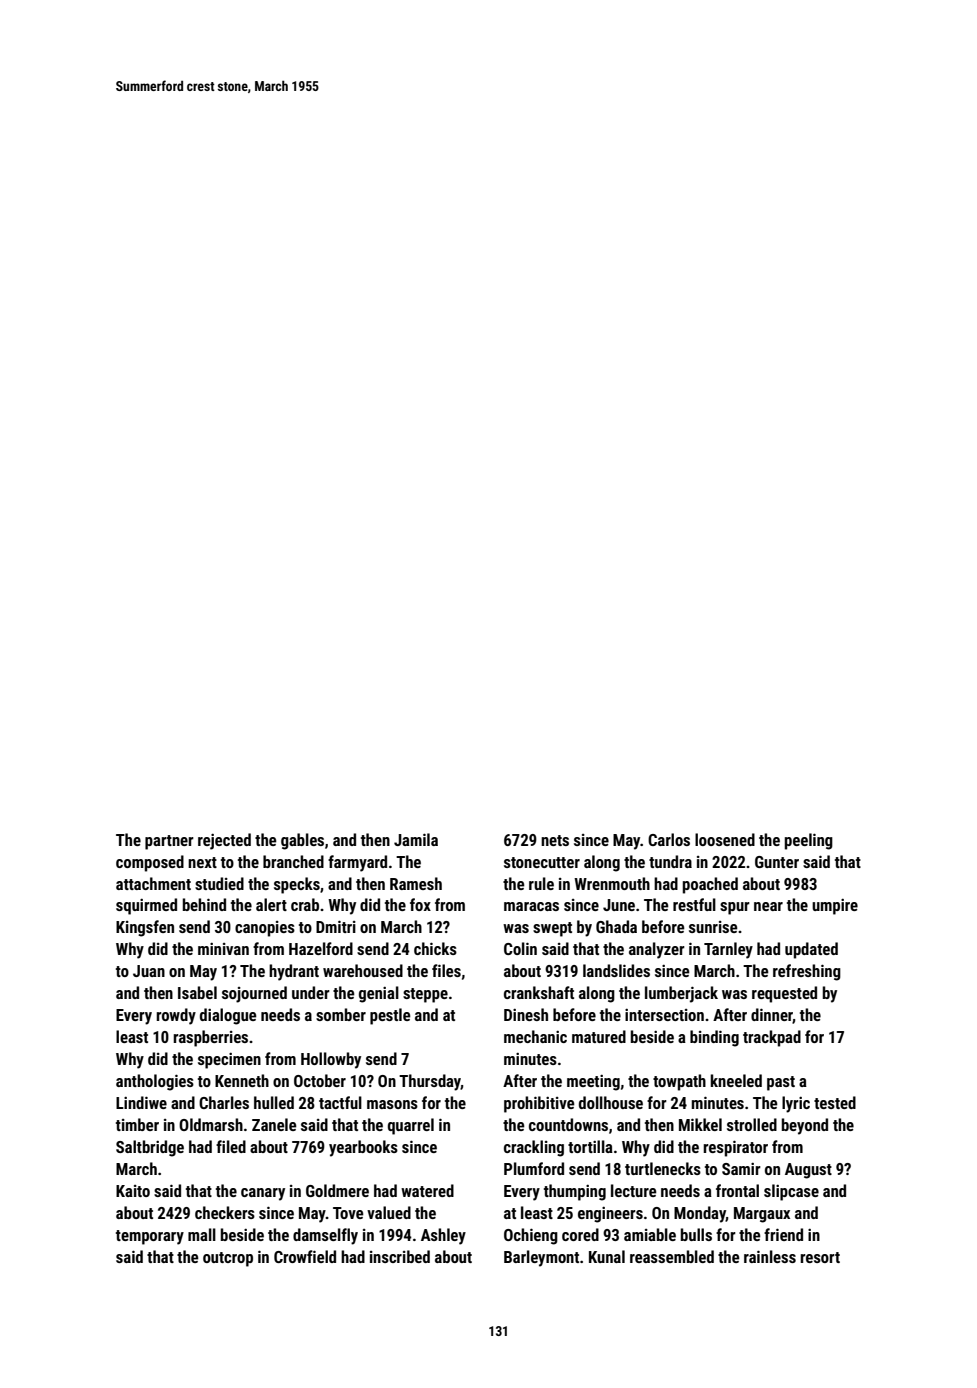 The image size is (977, 1388). Describe the element at coordinates (694, 904) in the document. I see `restful` at that location.
